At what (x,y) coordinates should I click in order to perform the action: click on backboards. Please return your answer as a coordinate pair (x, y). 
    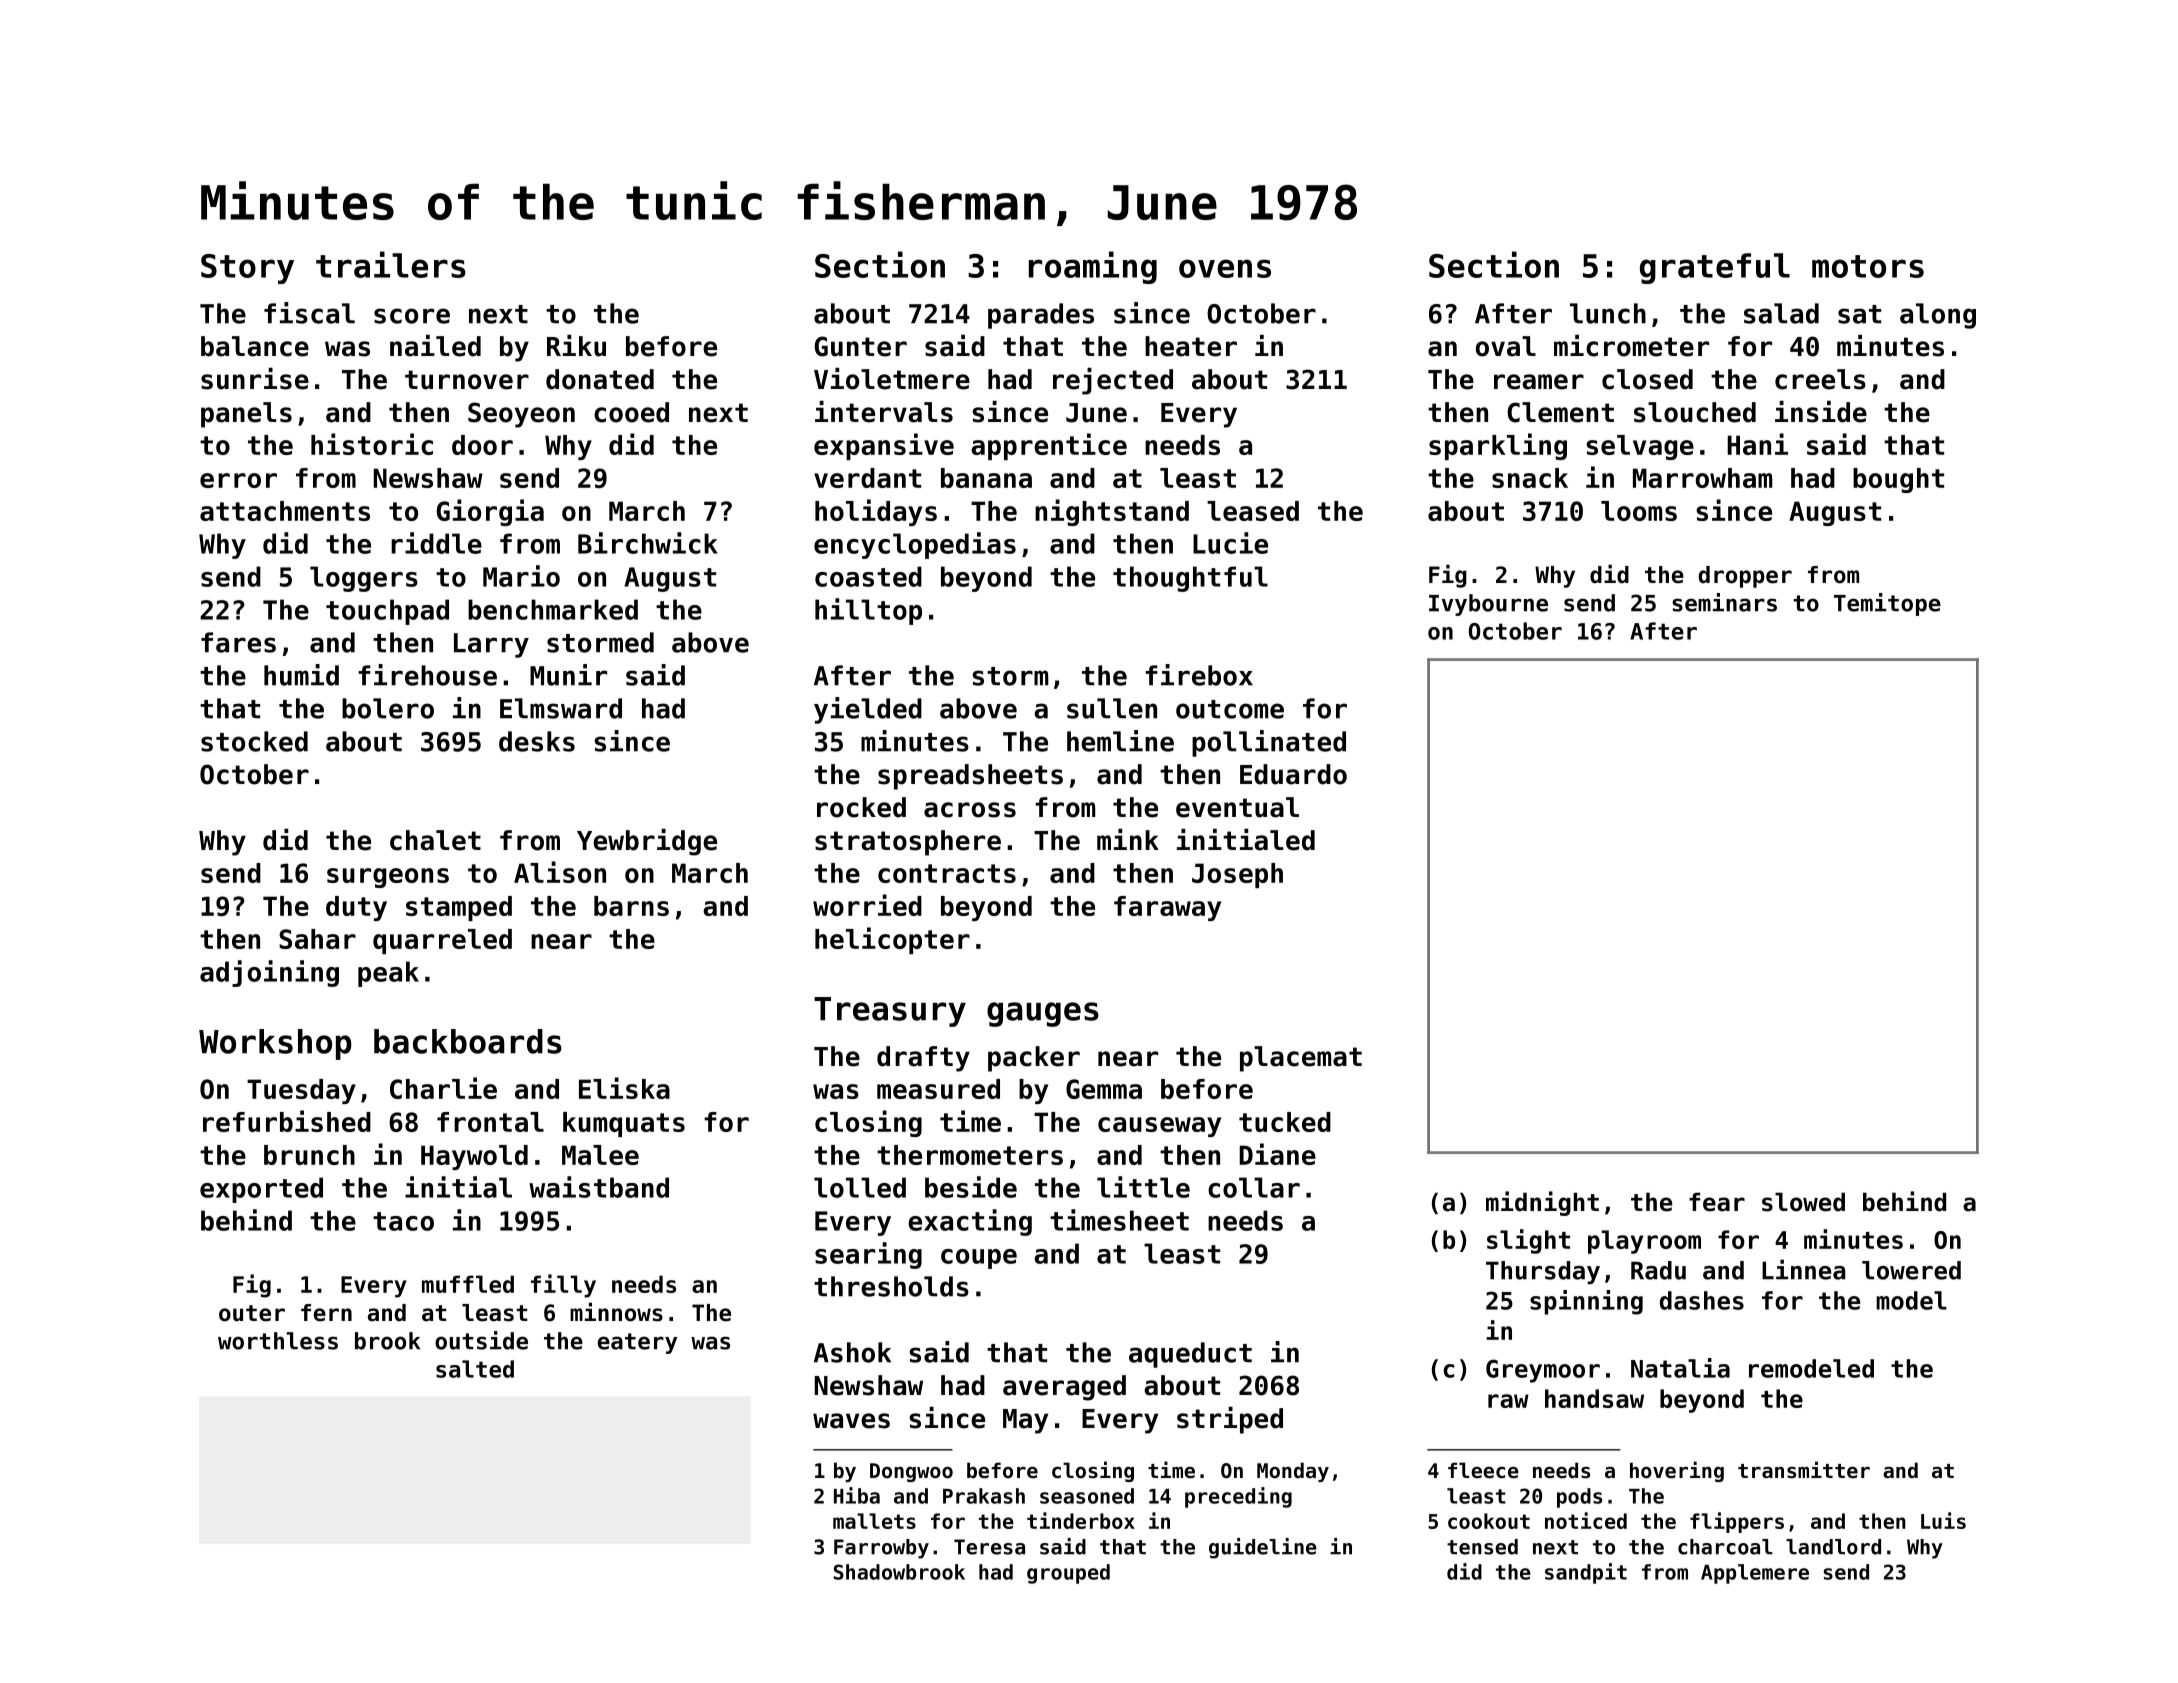
    Looking at the image, I should click on (468, 1041).
